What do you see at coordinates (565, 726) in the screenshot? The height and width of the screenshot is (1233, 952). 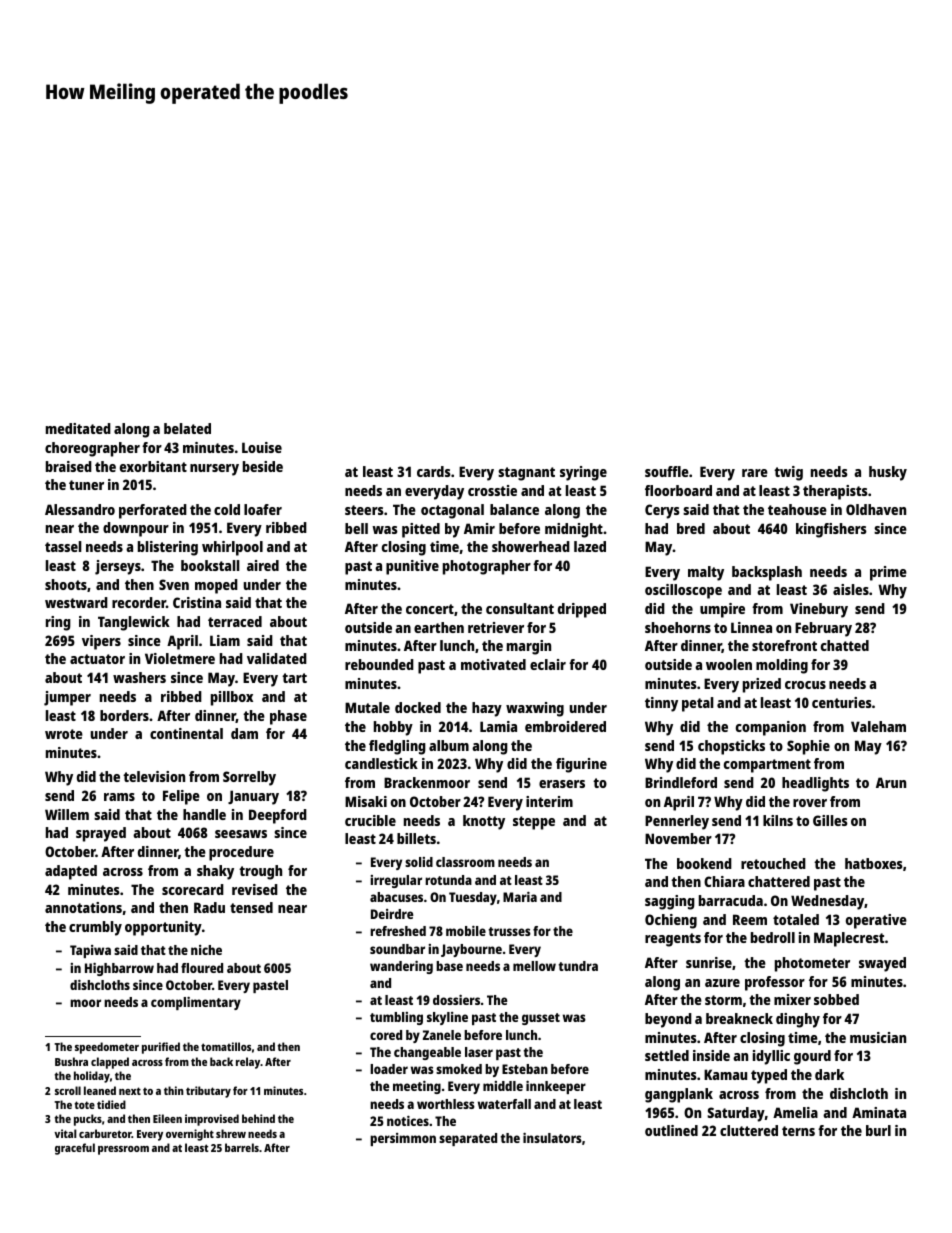 I see `embroidered` at bounding box center [565, 726].
